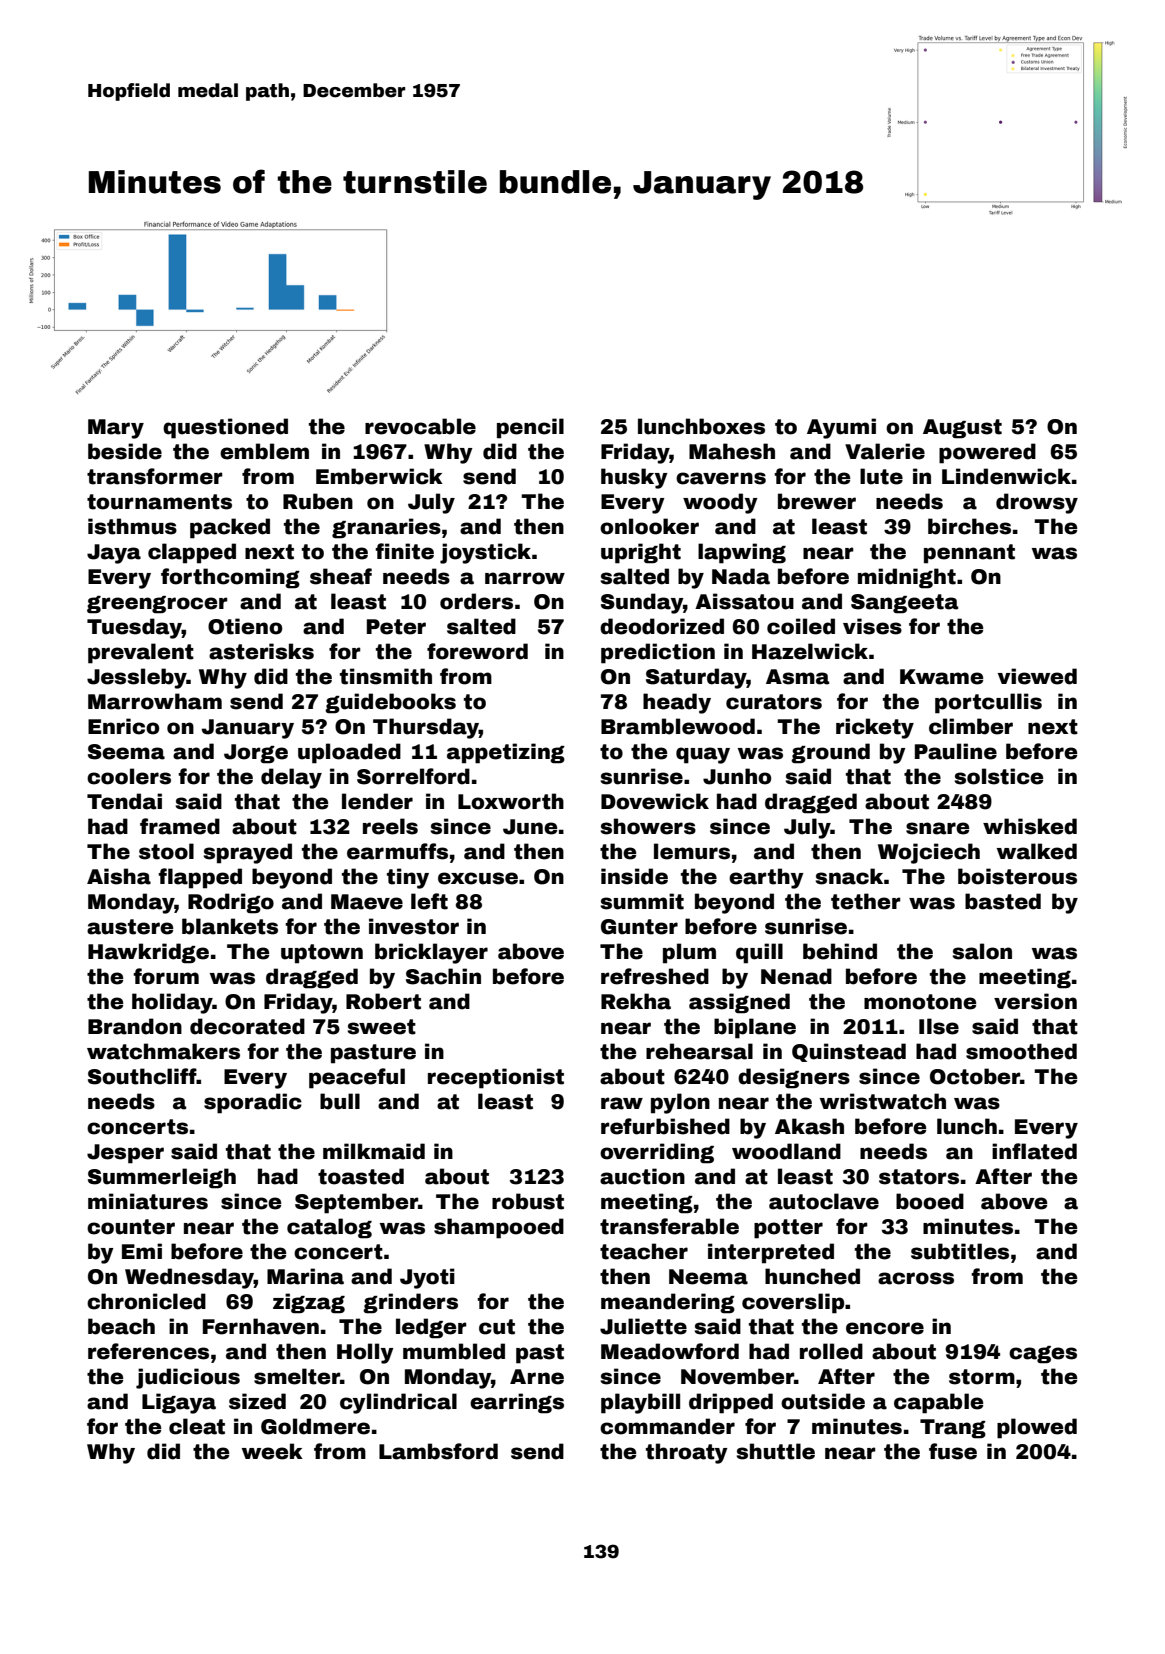 The height and width of the page is (1654, 1165). What do you see at coordinates (732, 451) in the page?
I see `Mahesh` at bounding box center [732, 451].
